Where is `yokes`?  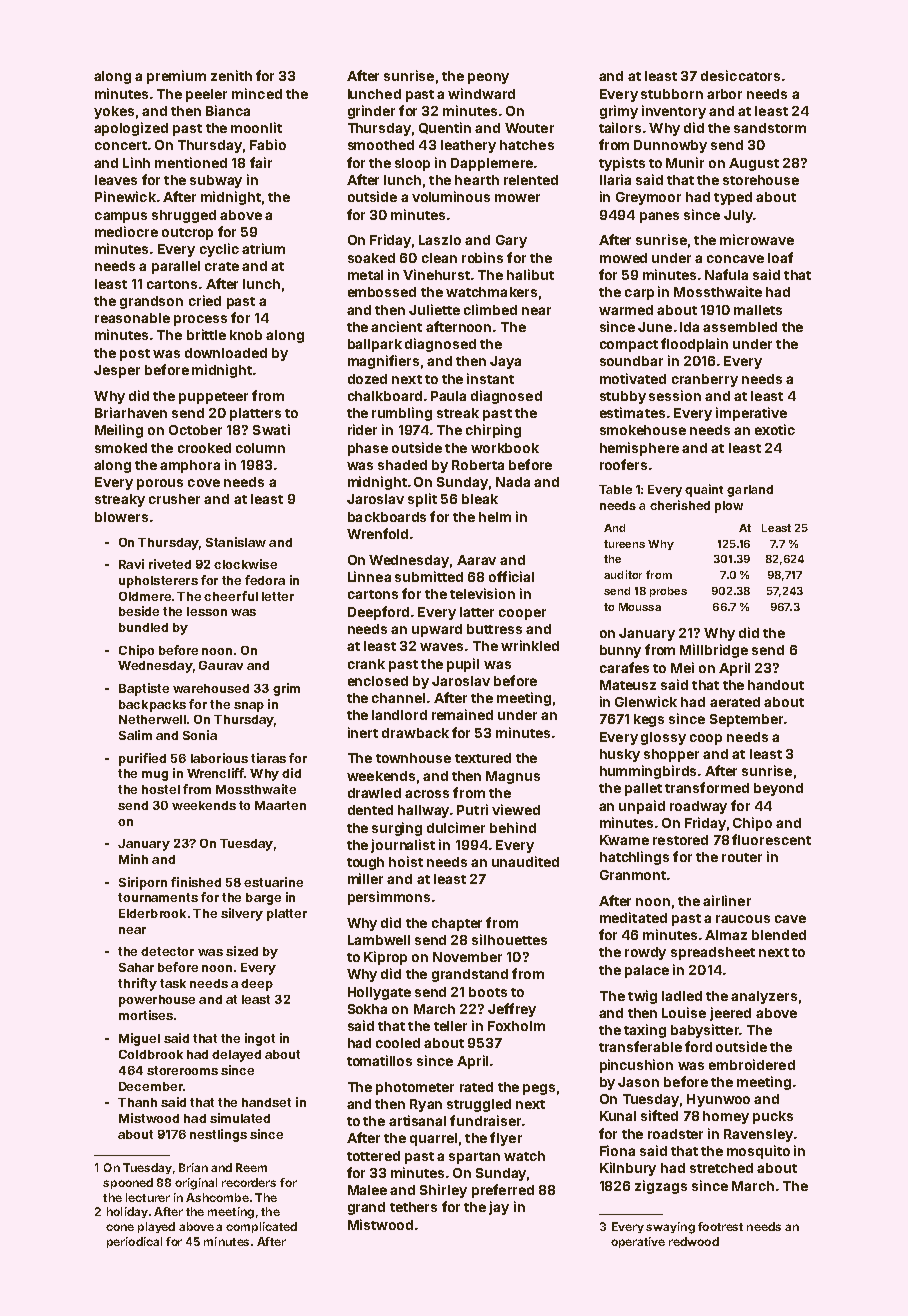
yokes is located at coordinates (114, 112).
